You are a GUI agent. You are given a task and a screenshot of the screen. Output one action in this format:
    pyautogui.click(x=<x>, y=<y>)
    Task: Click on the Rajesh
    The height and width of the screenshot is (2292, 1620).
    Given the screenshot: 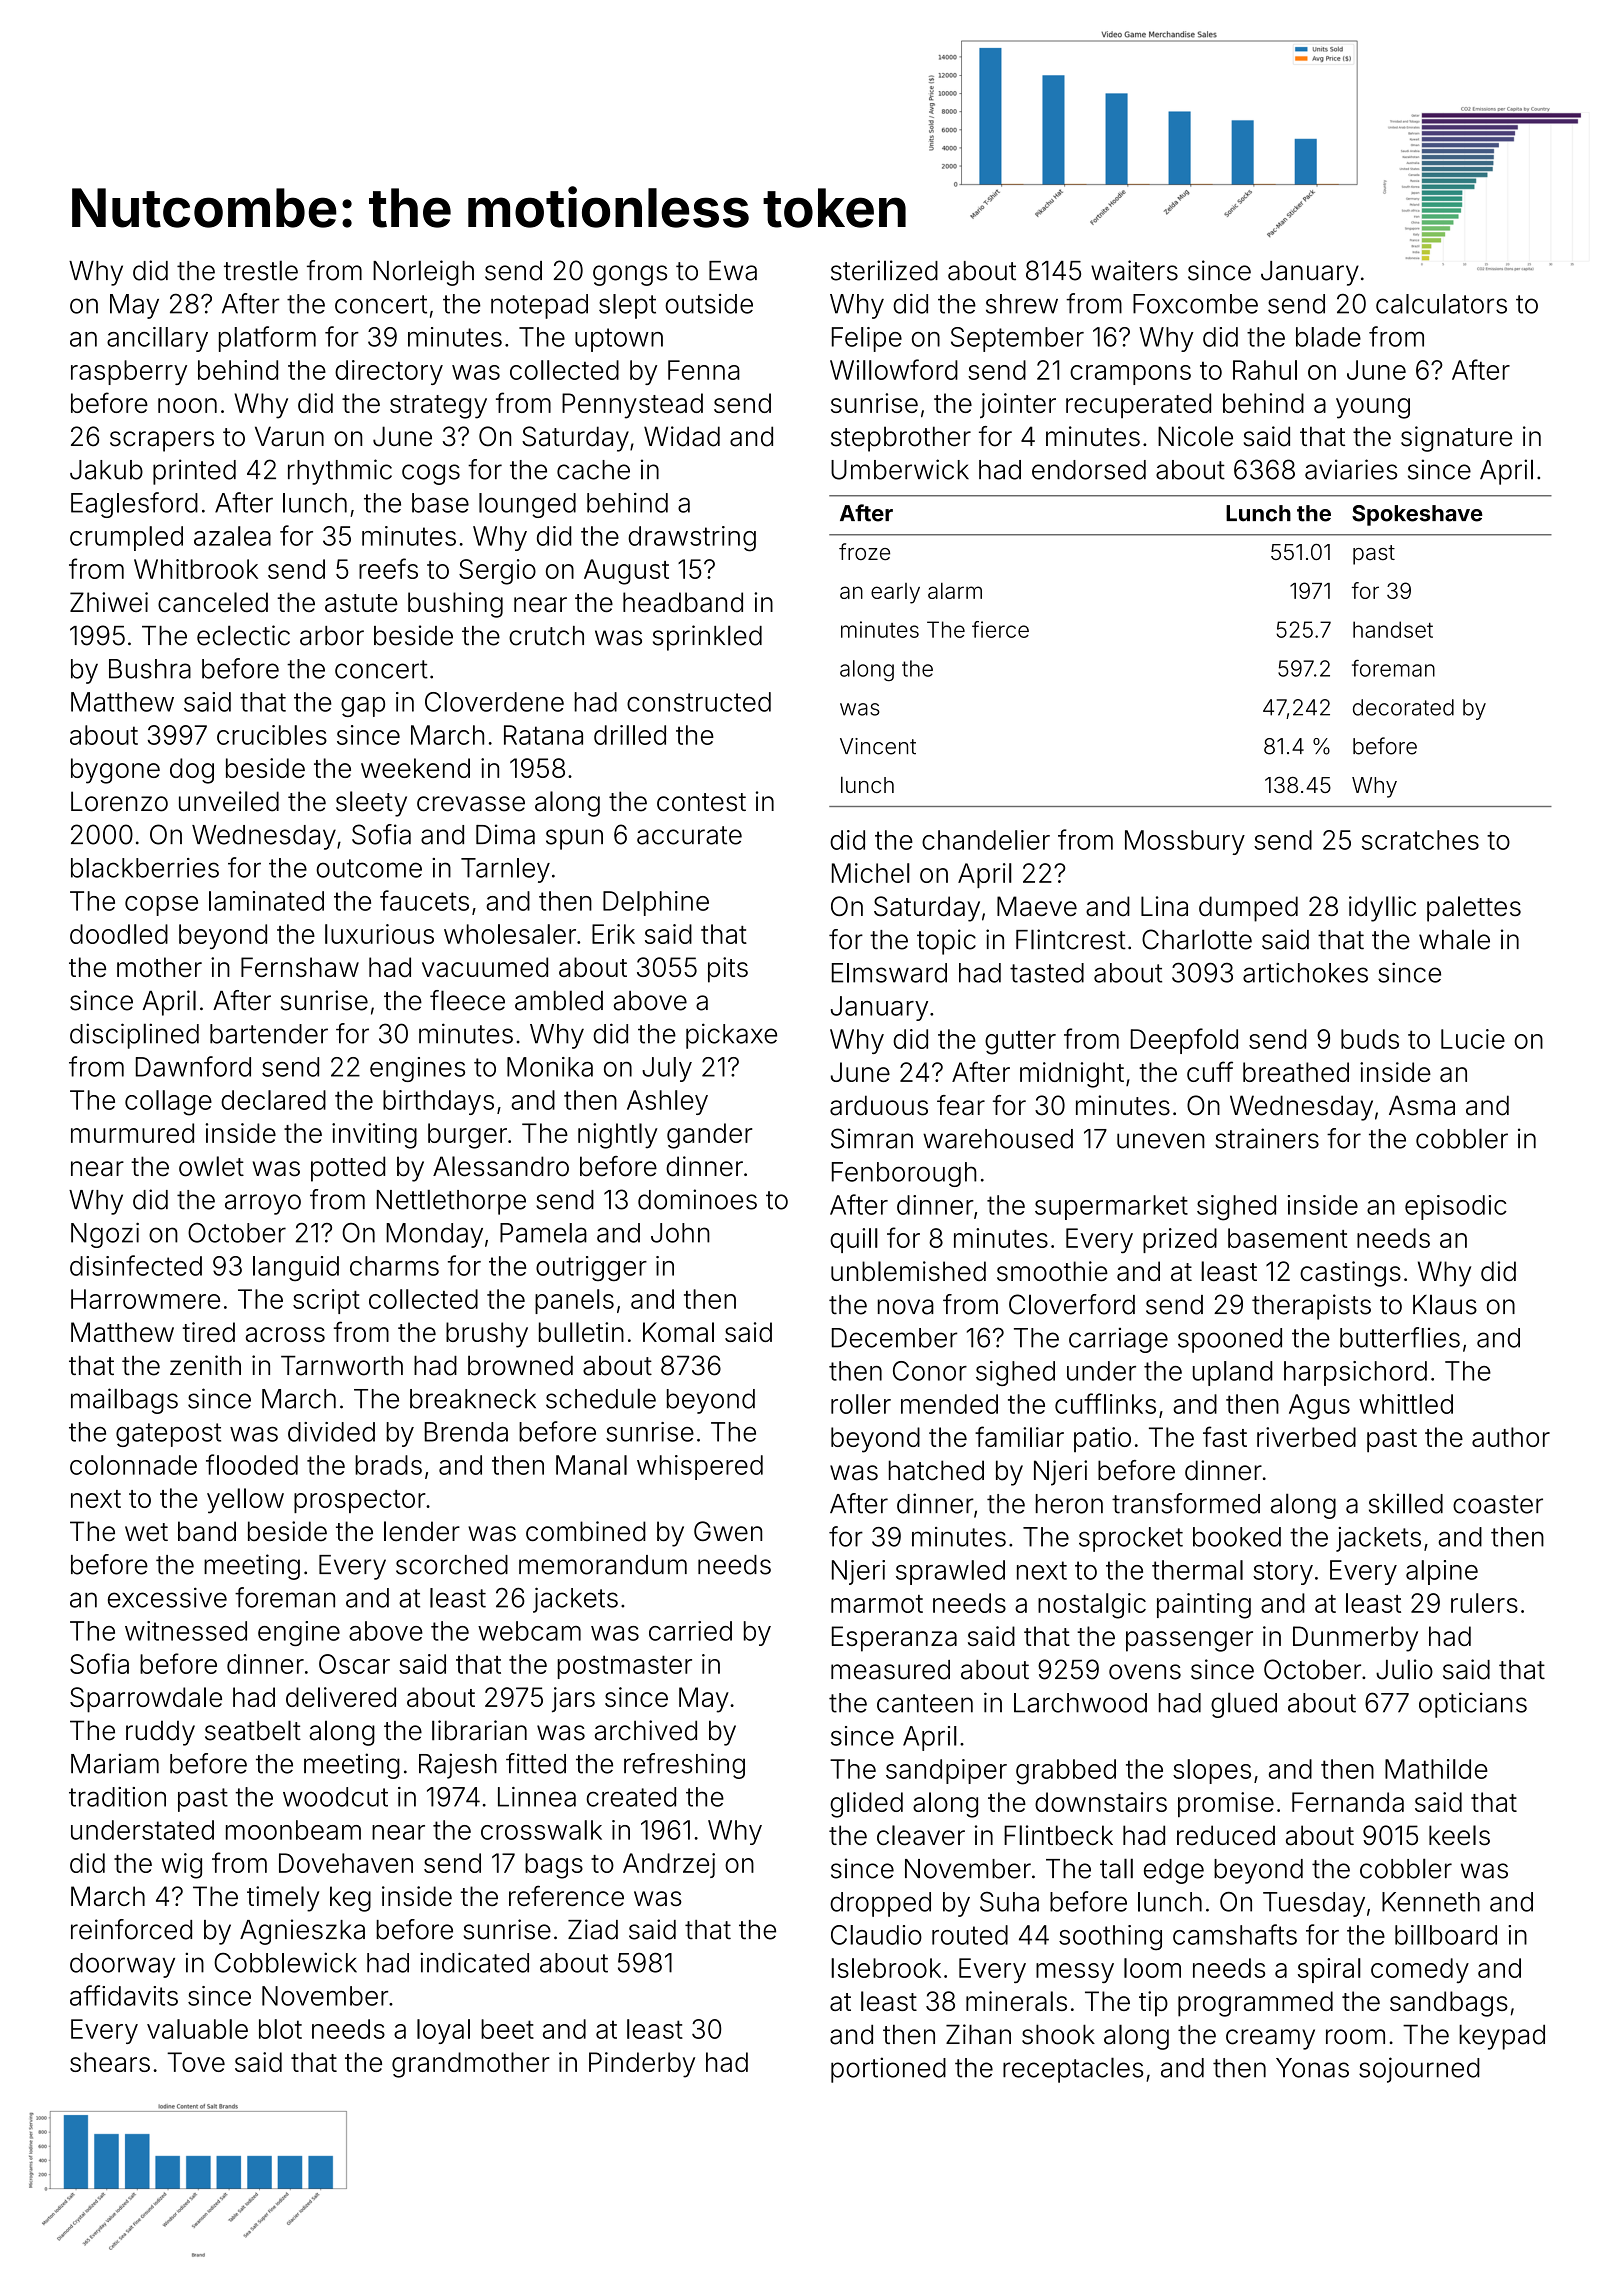 What is the action you would take?
    pyautogui.click(x=458, y=1766)
